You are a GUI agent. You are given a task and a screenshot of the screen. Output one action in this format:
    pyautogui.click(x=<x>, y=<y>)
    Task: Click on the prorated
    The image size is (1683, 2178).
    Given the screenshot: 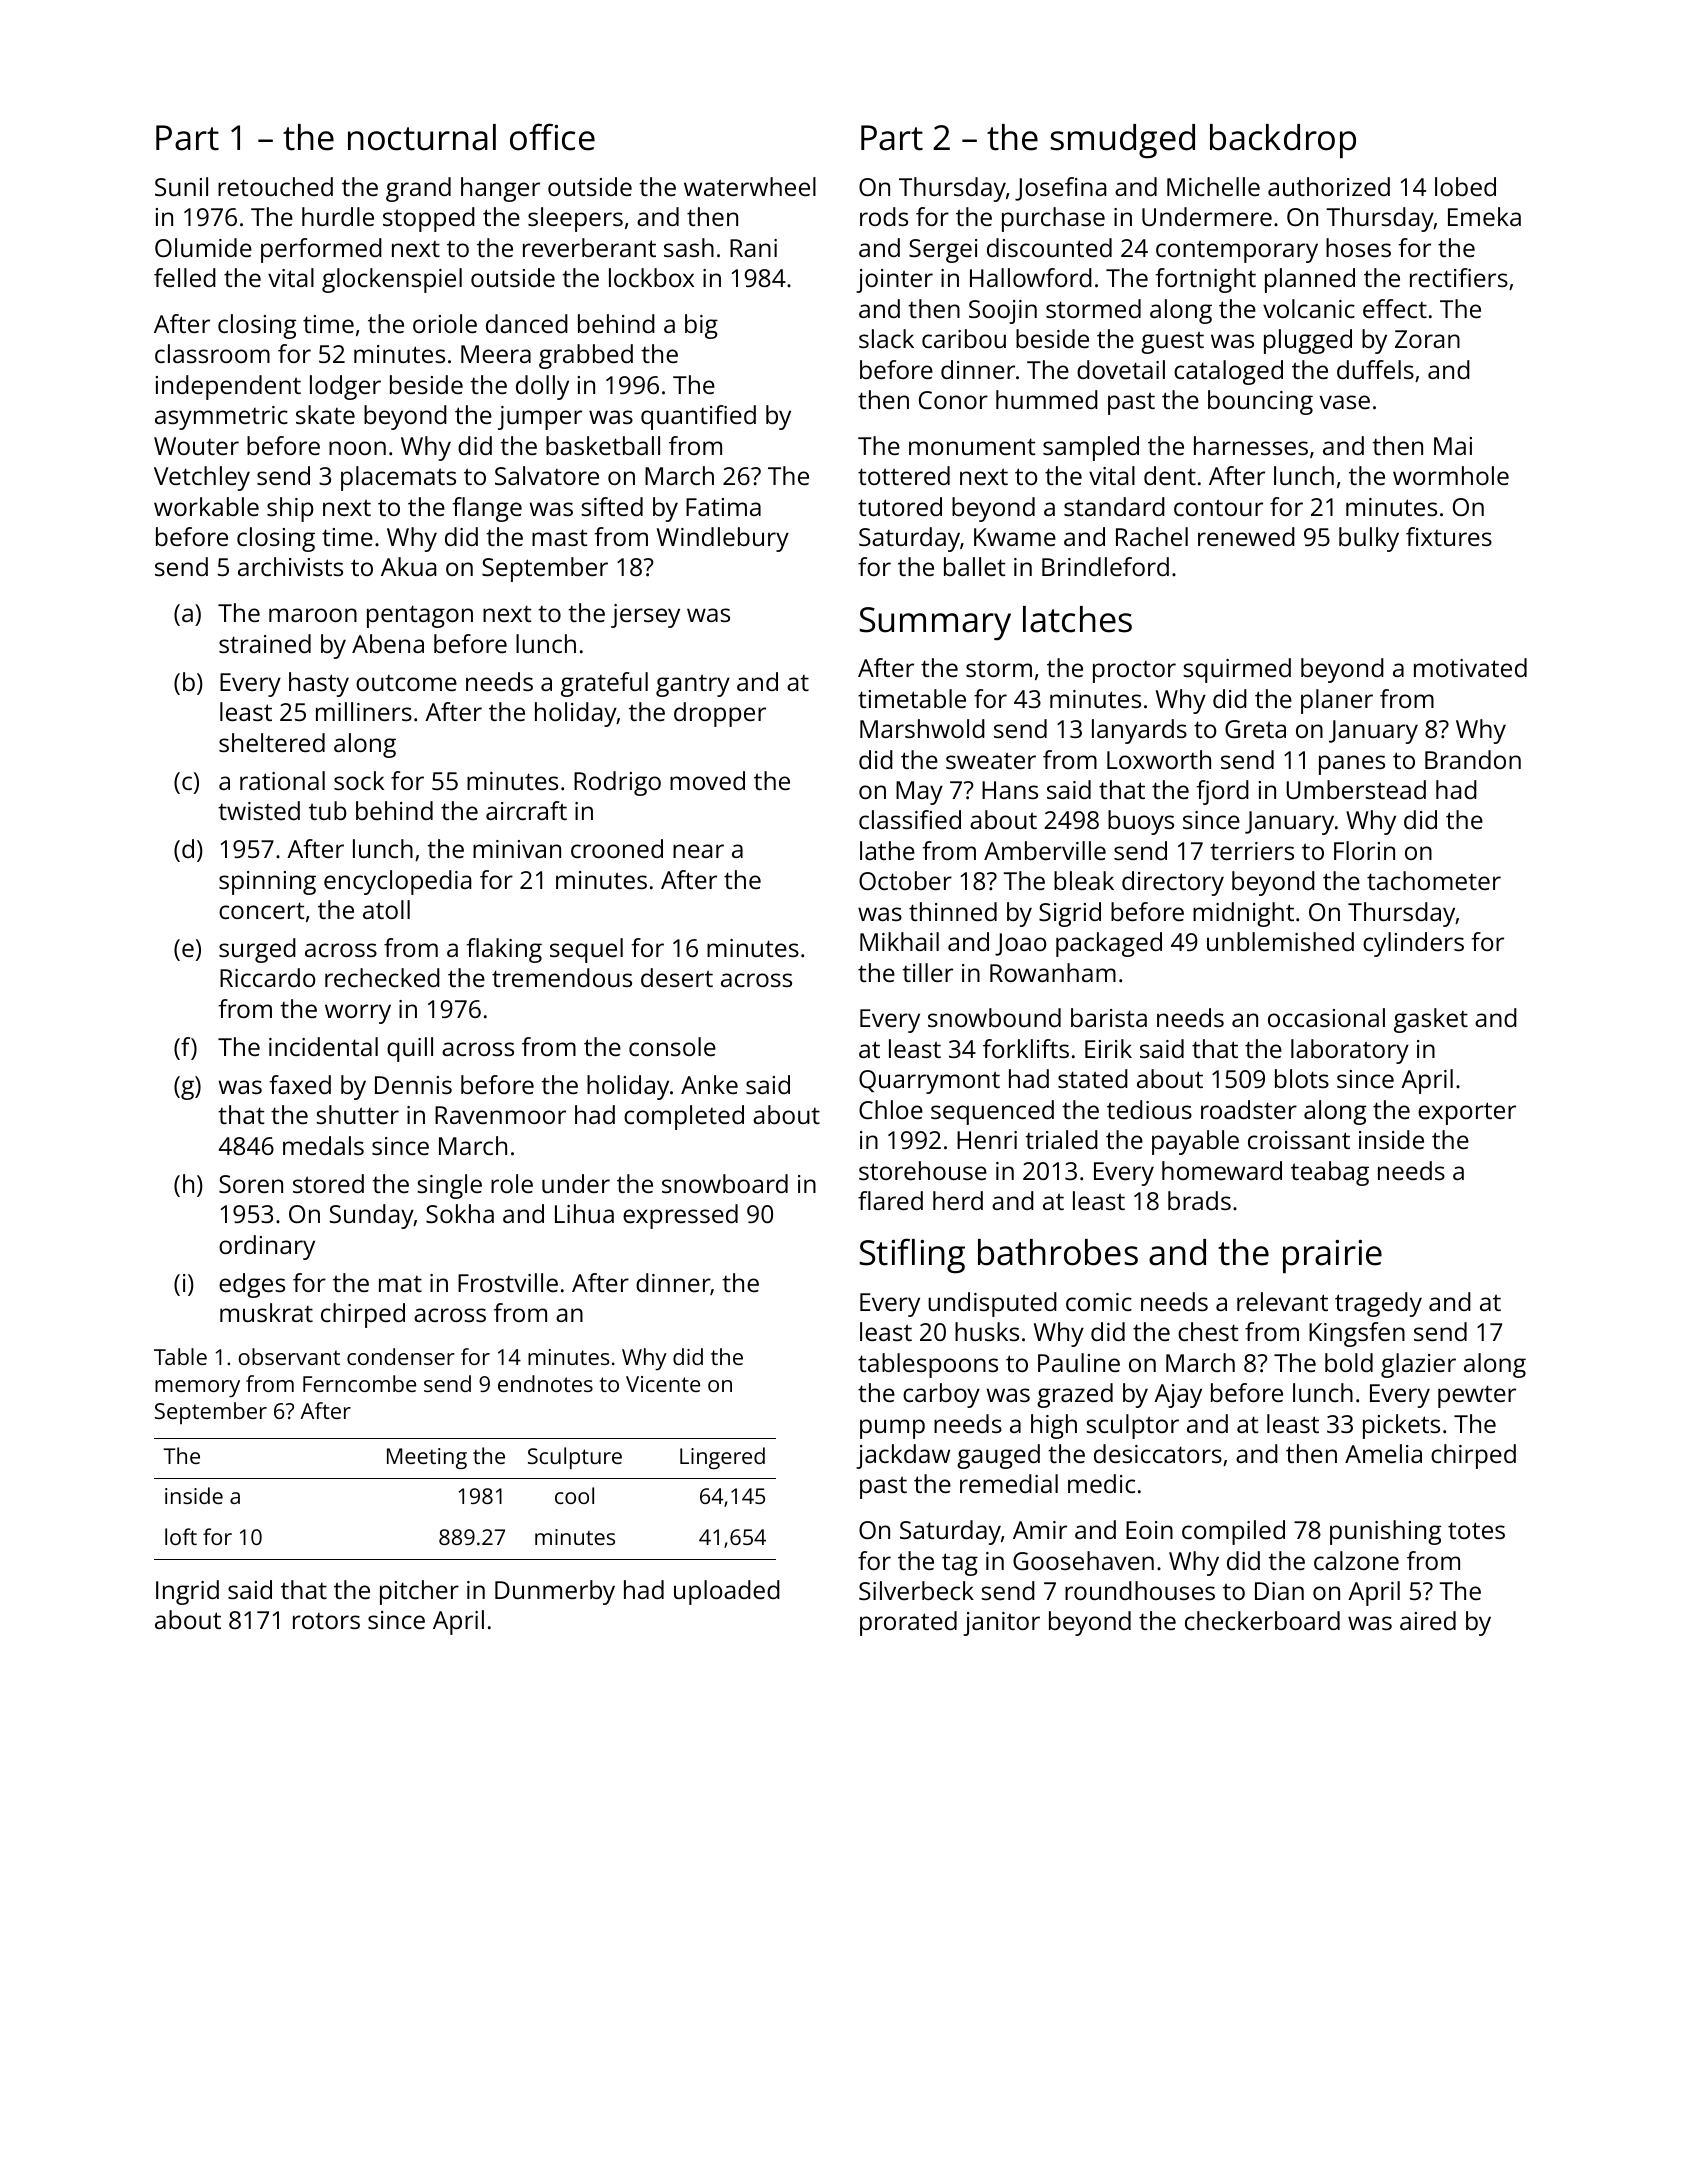 What is the action you would take?
    pyautogui.click(x=908, y=1623)
